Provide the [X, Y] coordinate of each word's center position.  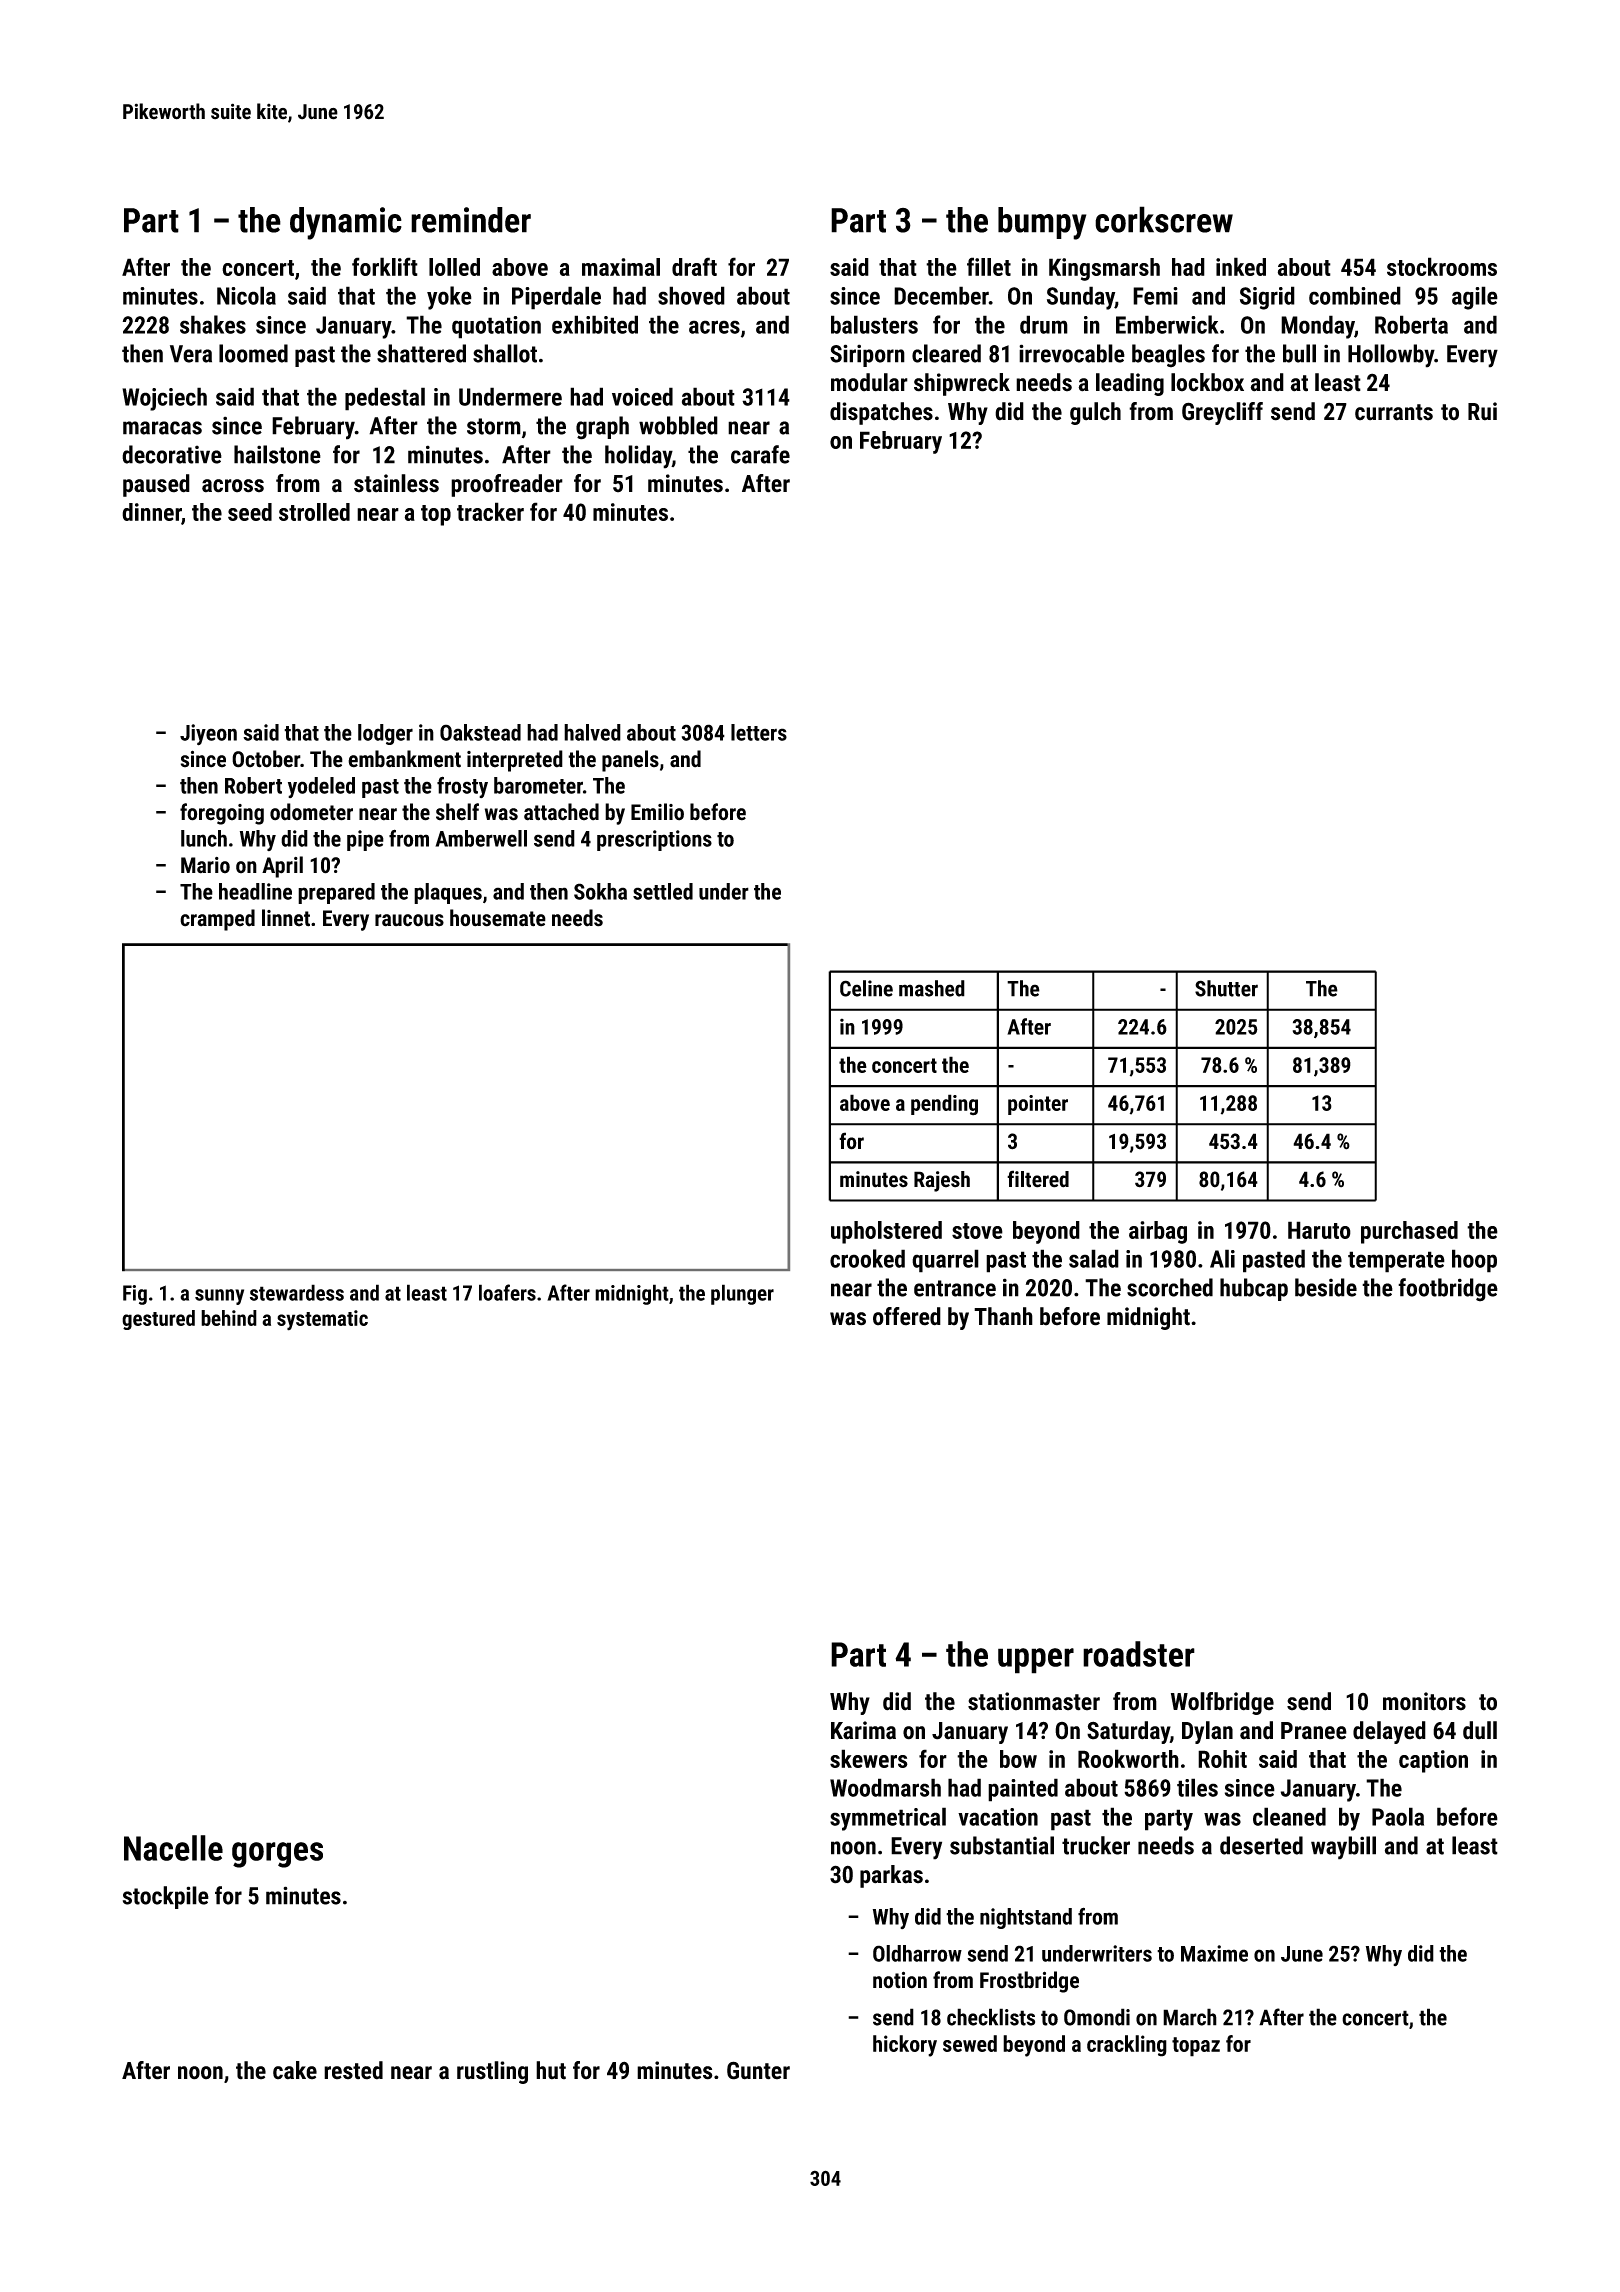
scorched [1170, 1287]
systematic [322, 1320]
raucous [409, 920]
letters [759, 732]
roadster [1139, 1654]
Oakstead [480, 732]
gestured [158, 1320]
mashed [932, 988]
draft [694, 266]
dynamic [346, 223]
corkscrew [1164, 219]
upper [1036, 1661]
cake [295, 2070]
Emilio [657, 812]
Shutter [1226, 988]
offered [907, 1316]
